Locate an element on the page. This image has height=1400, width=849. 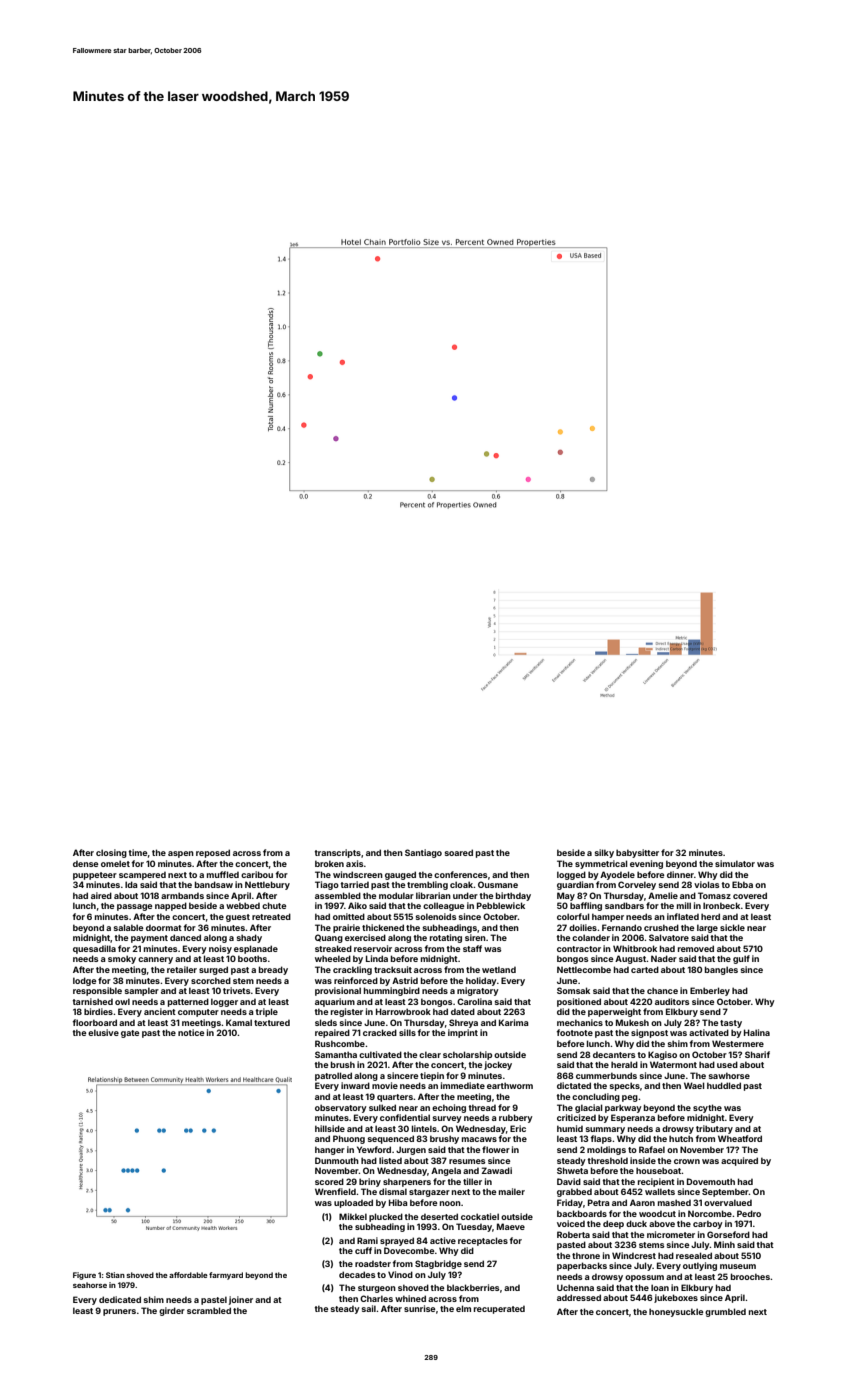
Mikkel is located at coordinates (353, 1216).
